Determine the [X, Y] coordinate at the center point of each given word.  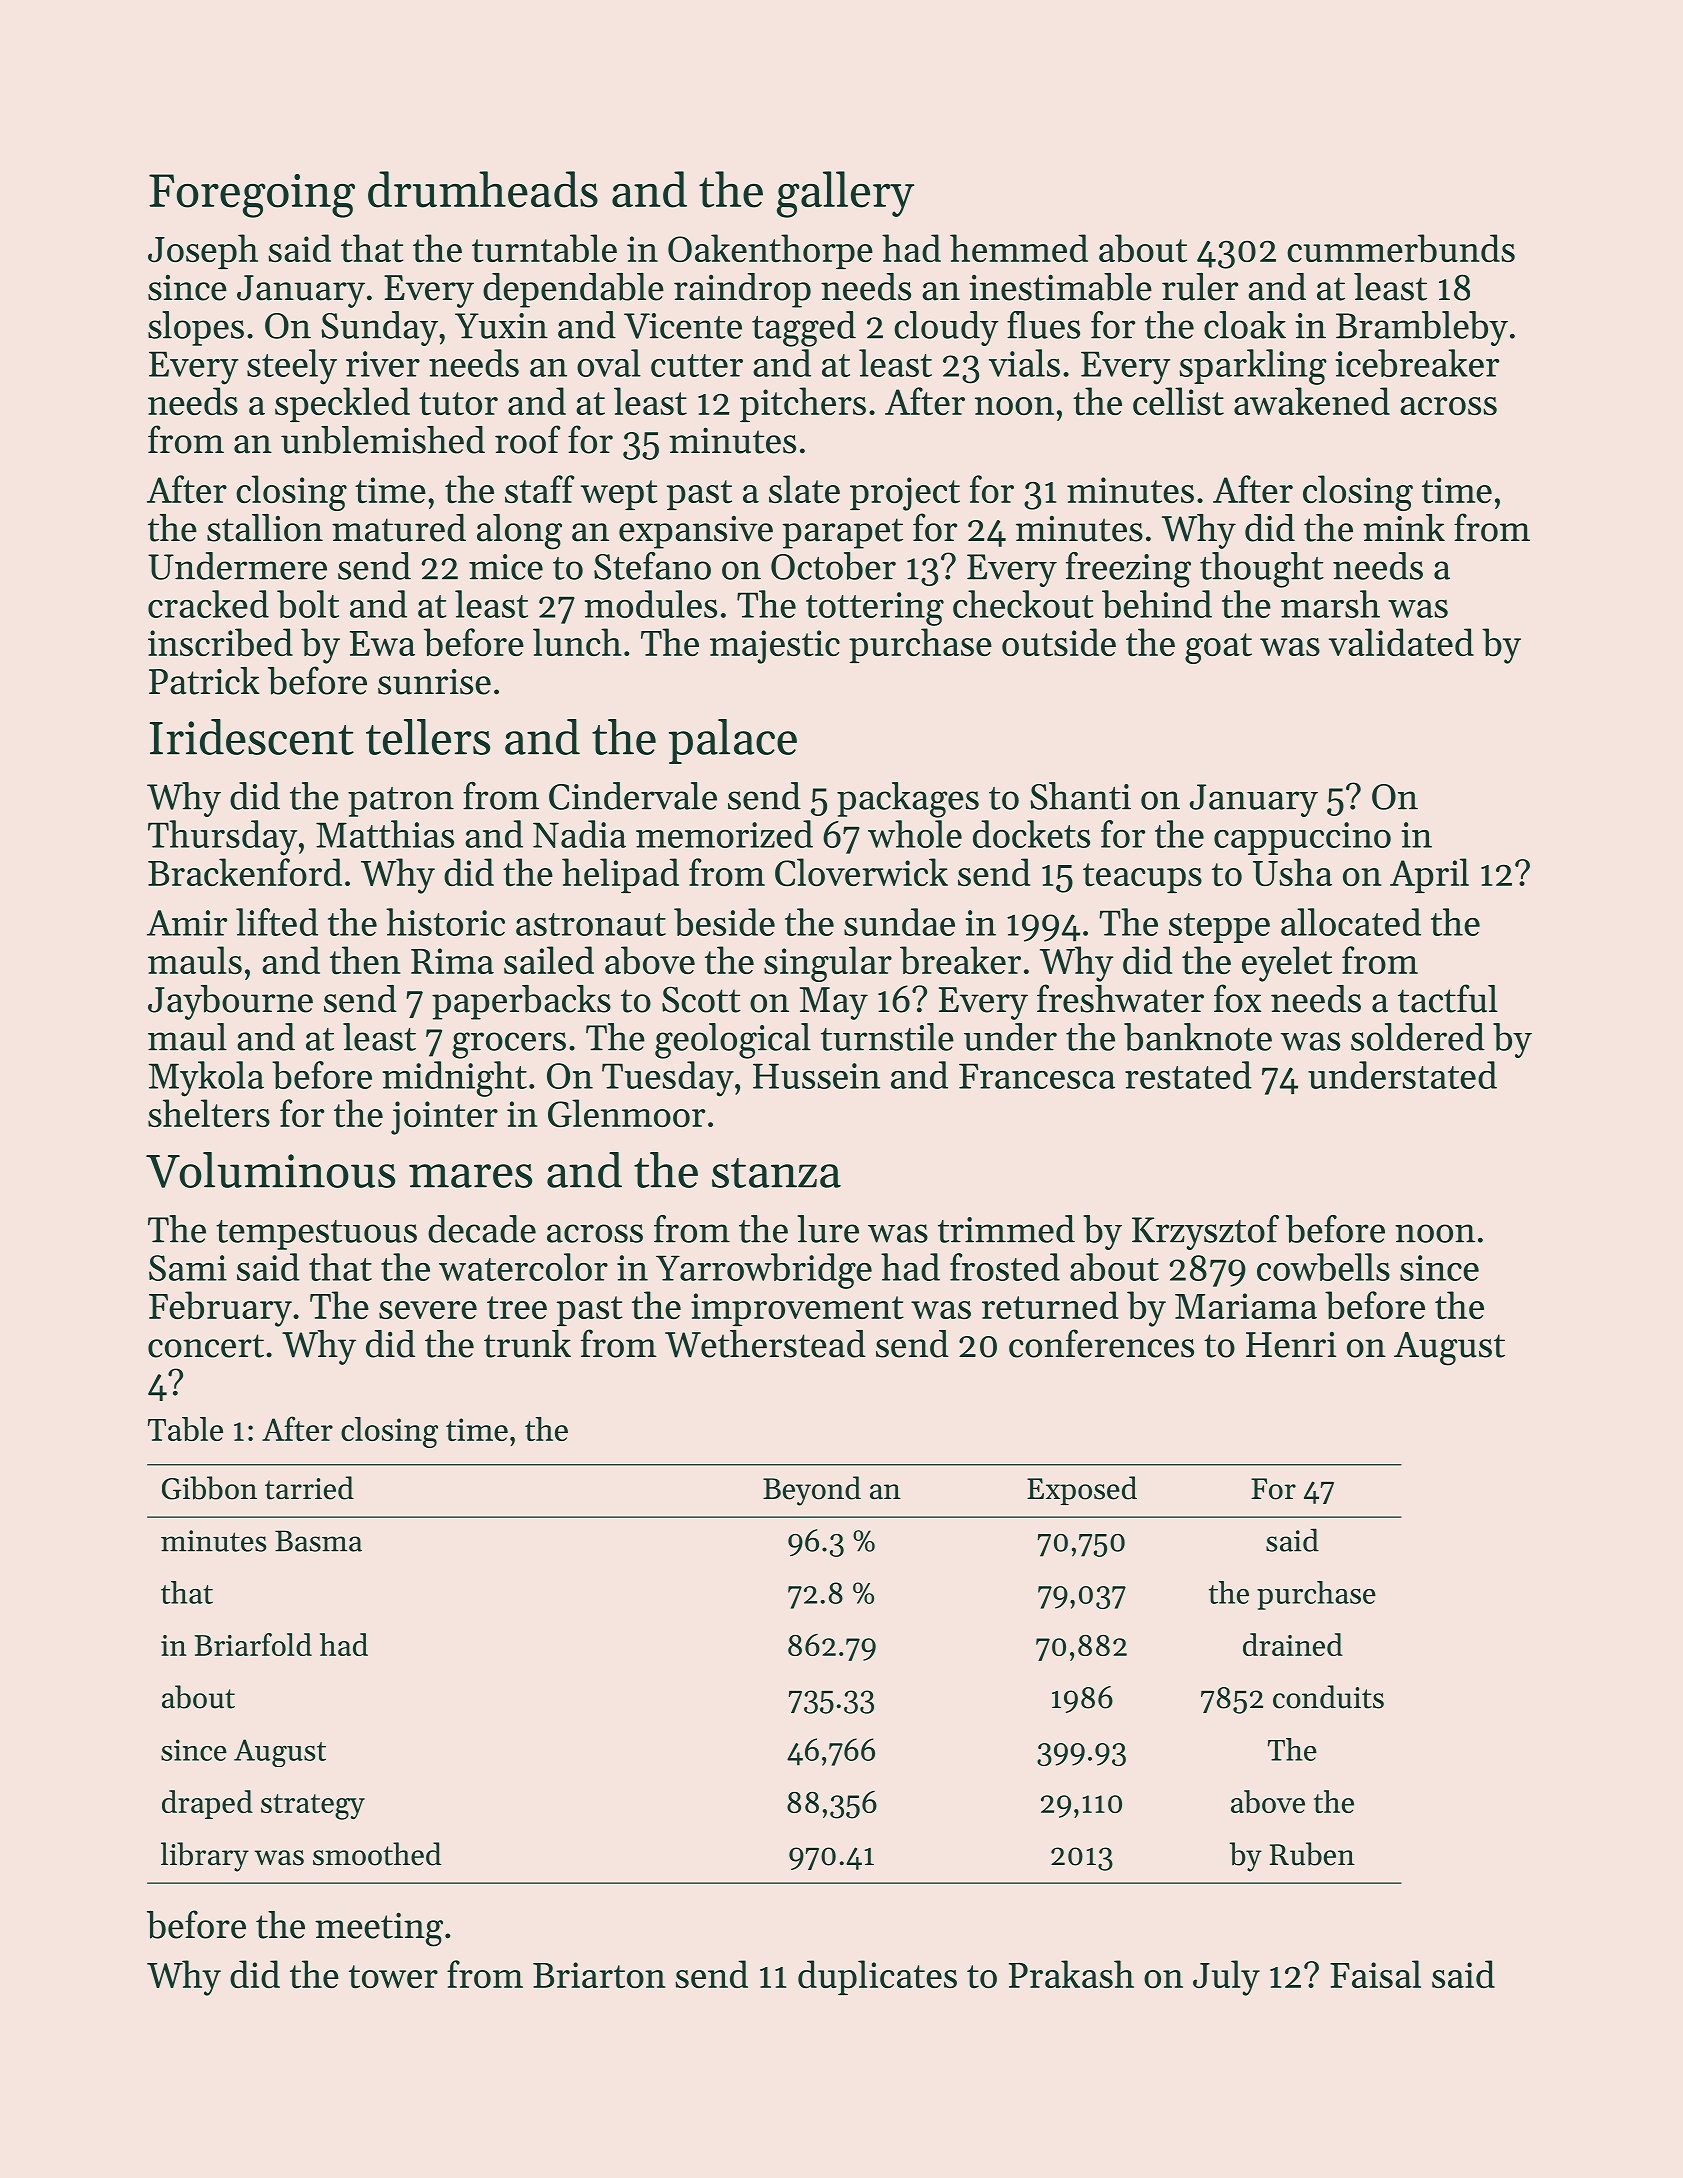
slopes [196, 328]
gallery [845, 194]
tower [393, 1977]
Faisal [1375, 1974]
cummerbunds [1401, 248]
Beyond [812, 1491]
